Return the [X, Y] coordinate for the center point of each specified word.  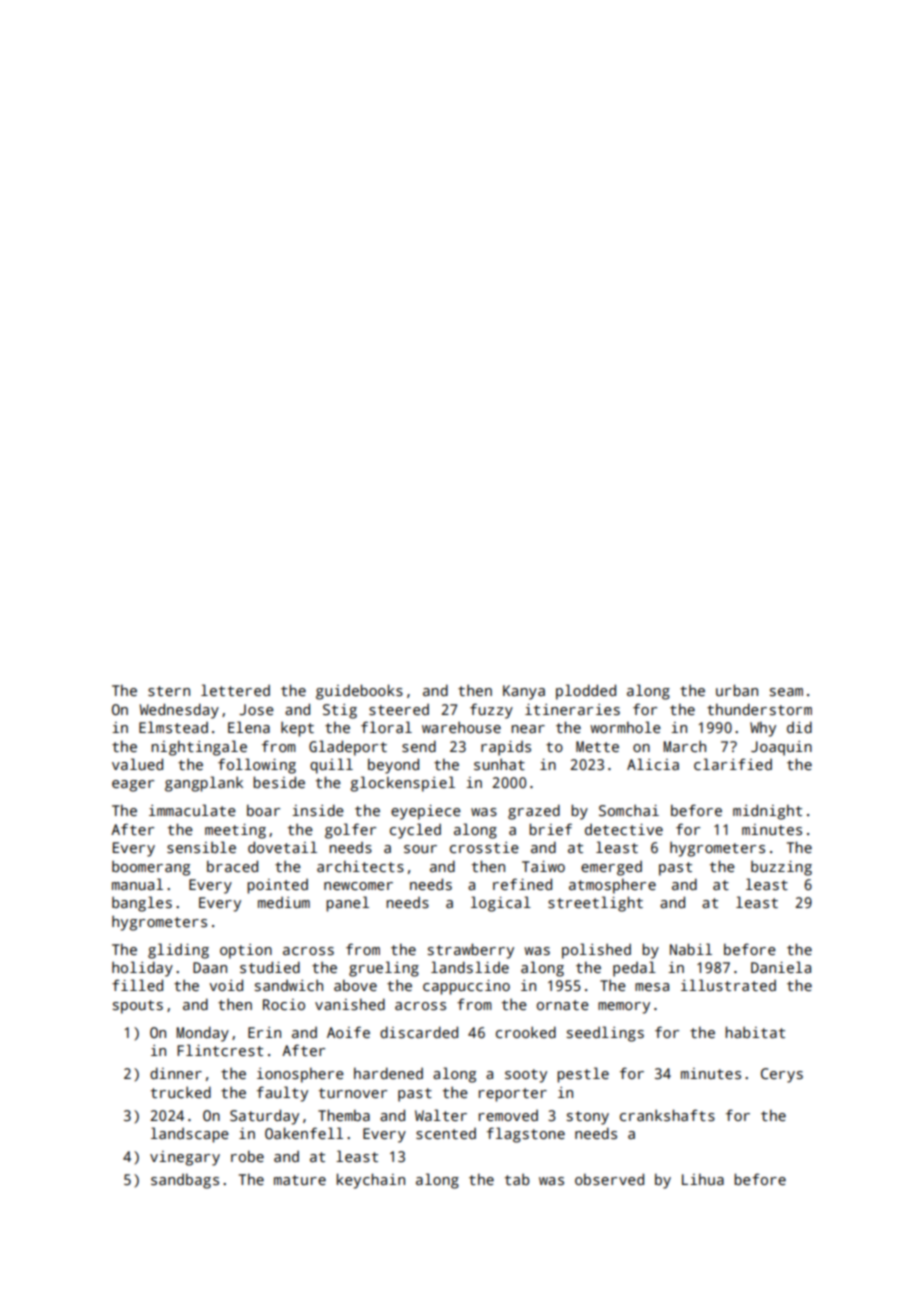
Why [763, 729]
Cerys [782, 1075]
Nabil [691, 949]
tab [517, 1179]
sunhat [499, 764]
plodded [586, 692]
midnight [767, 812]
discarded [419, 1032]
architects [360, 866]
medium [284, 902]
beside [279, 782]
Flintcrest [220, 1050]
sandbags [185, 1181]
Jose [256, 710]
